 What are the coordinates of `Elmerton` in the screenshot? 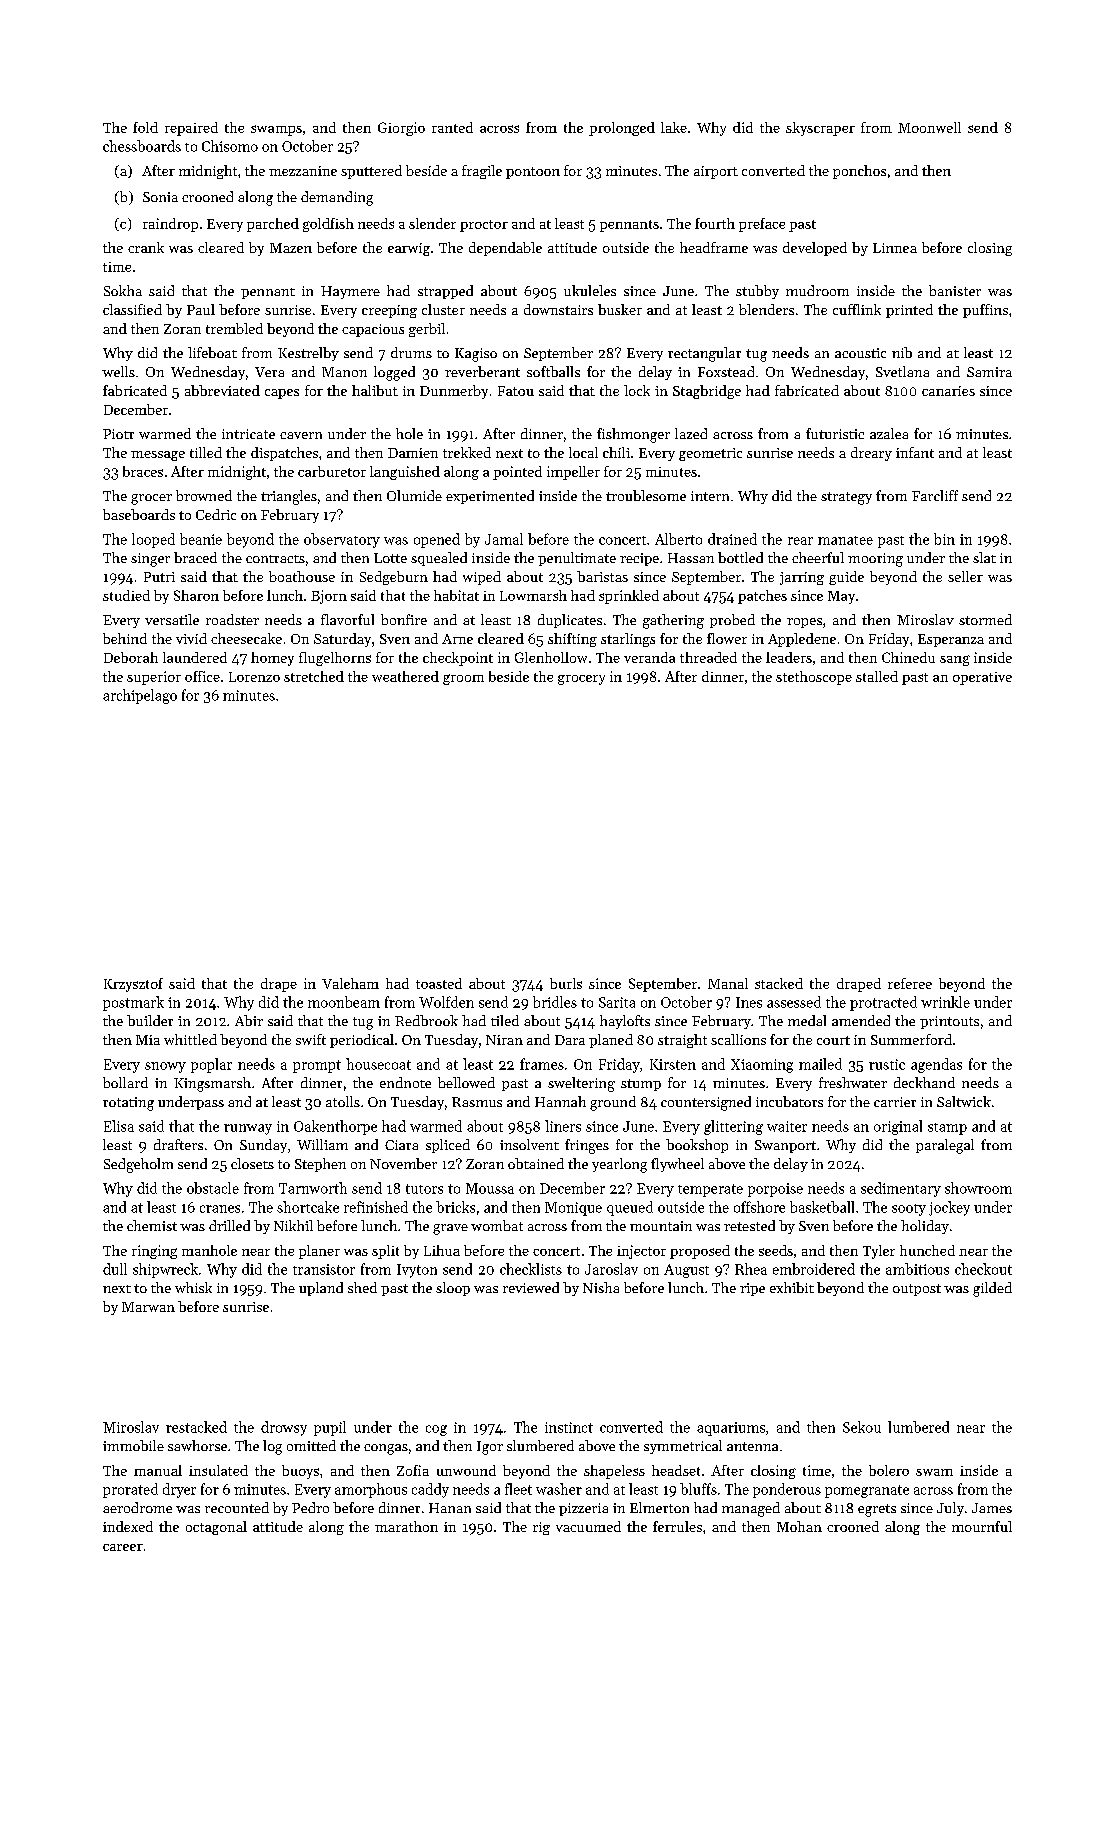 It's located at (659, 1507).
